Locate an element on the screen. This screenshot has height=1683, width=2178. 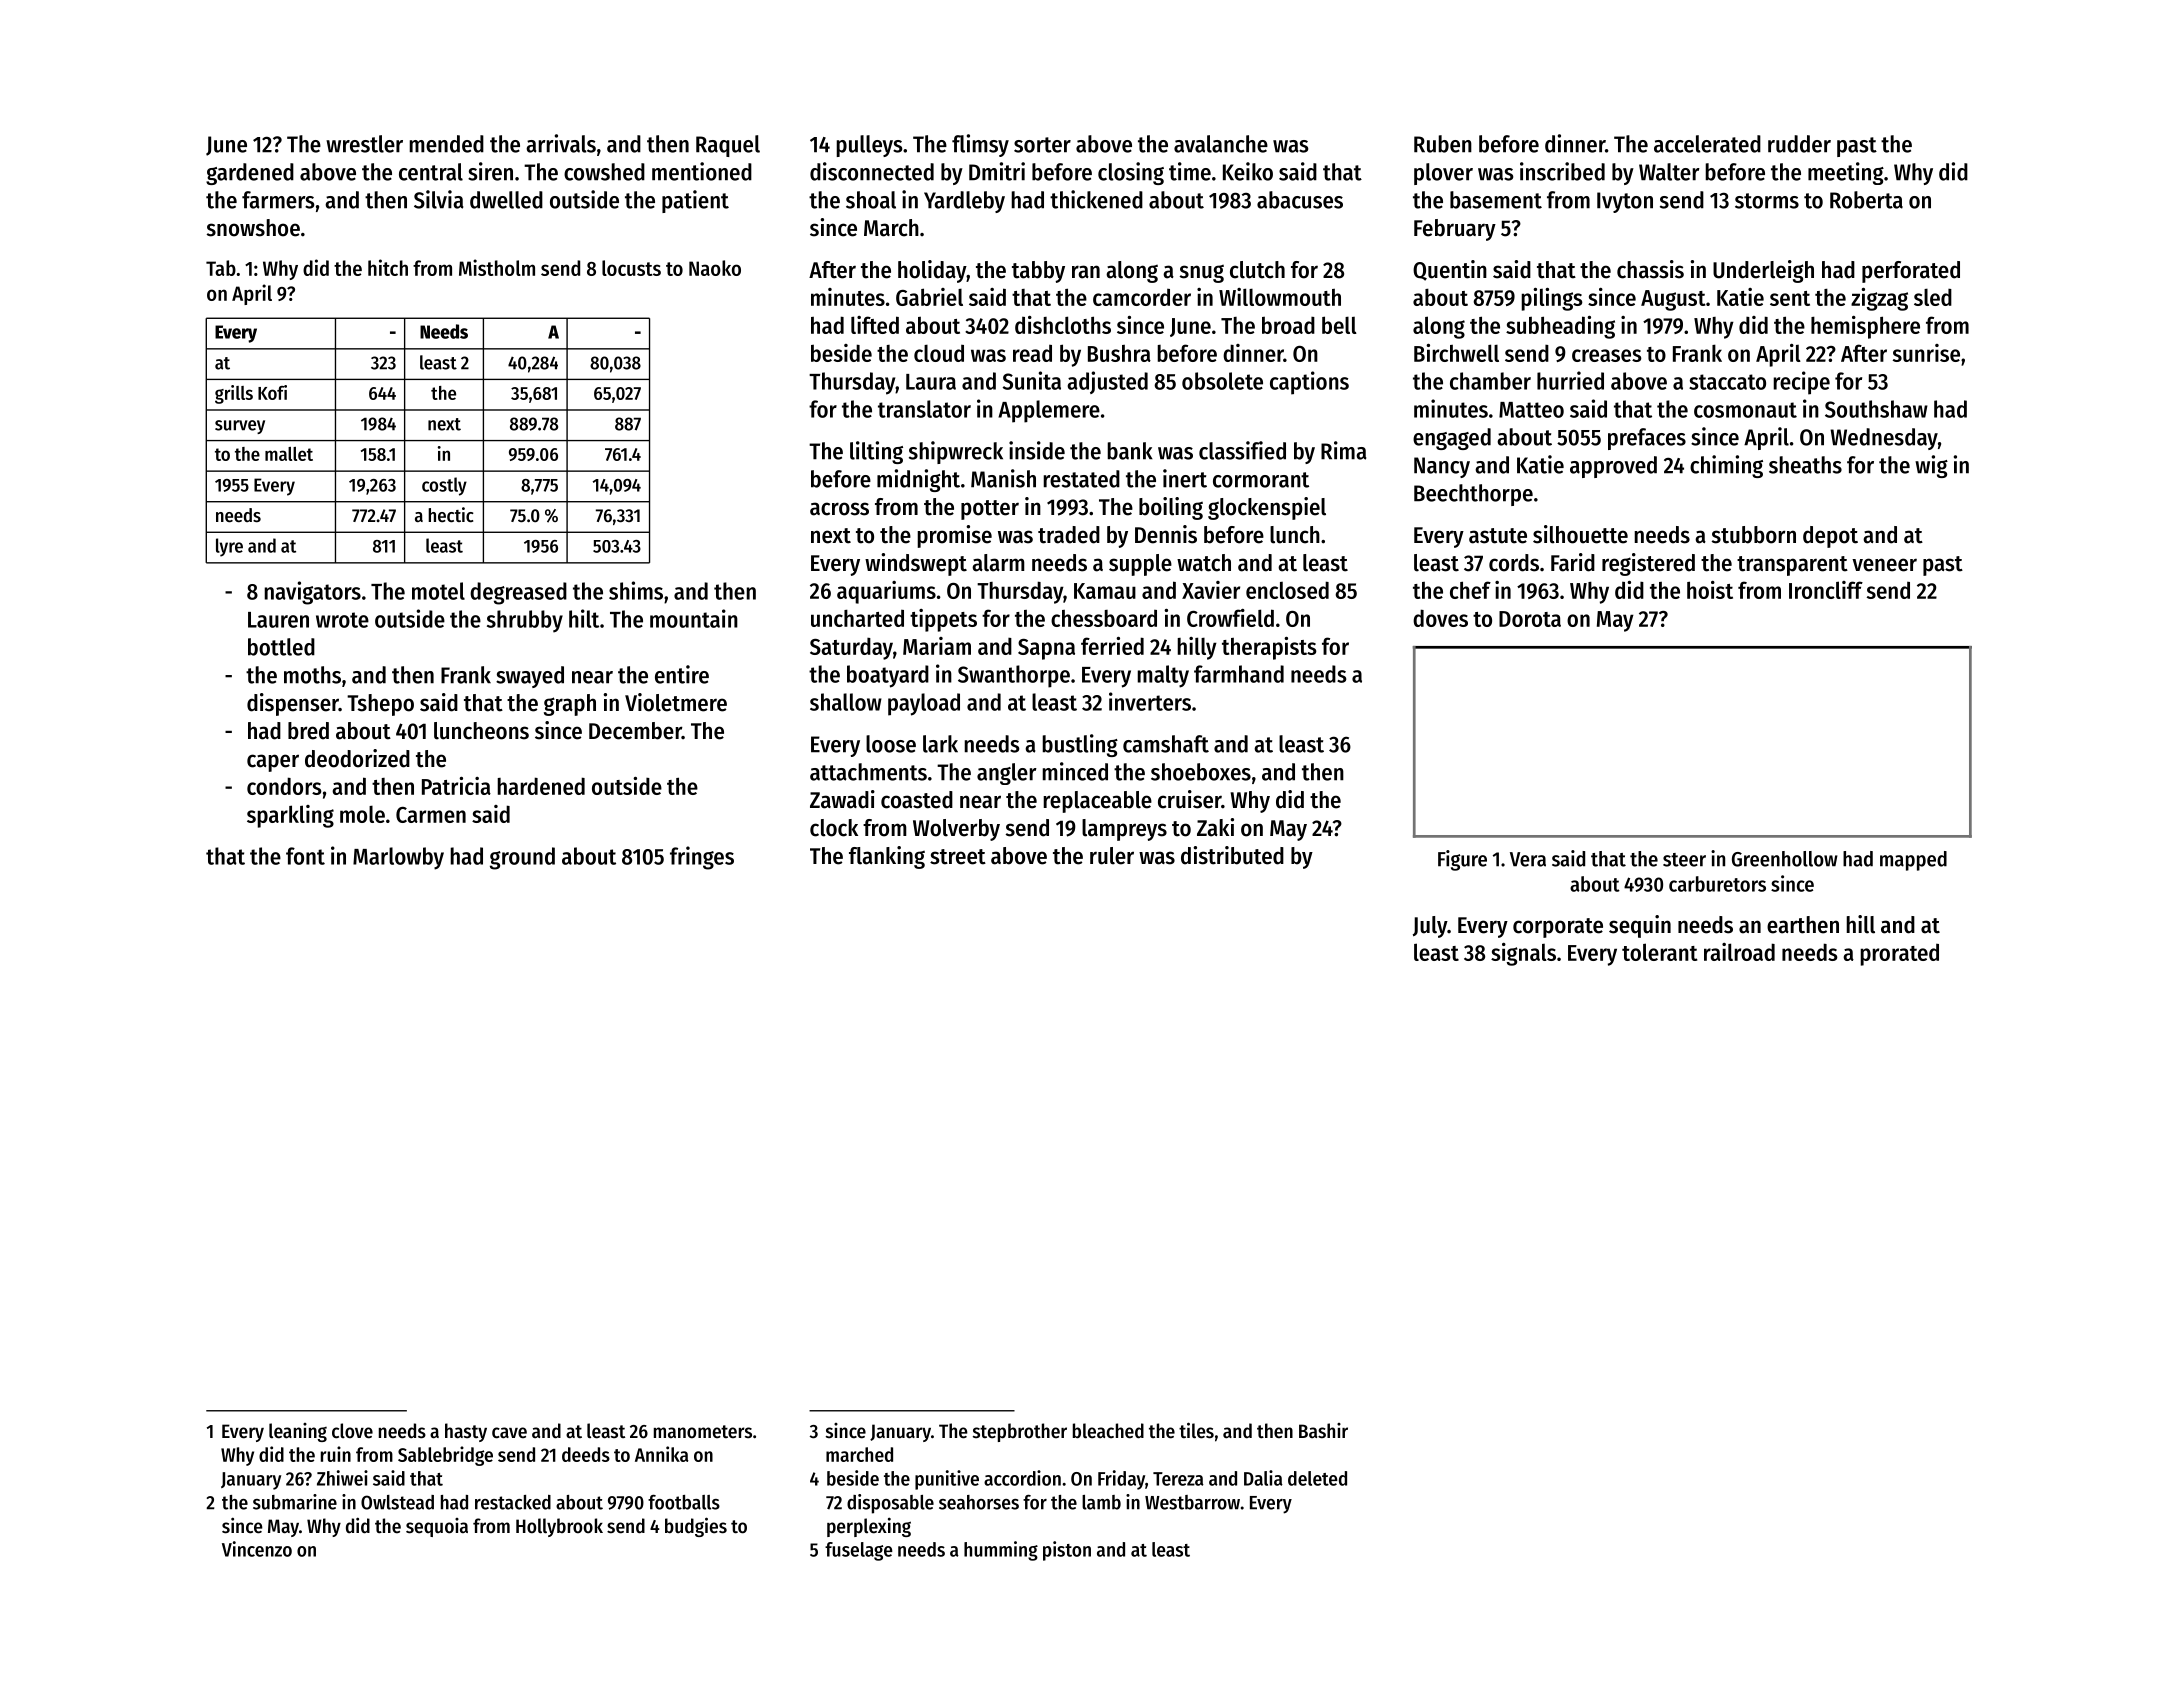
costly is located at coordinates (444, 486).
